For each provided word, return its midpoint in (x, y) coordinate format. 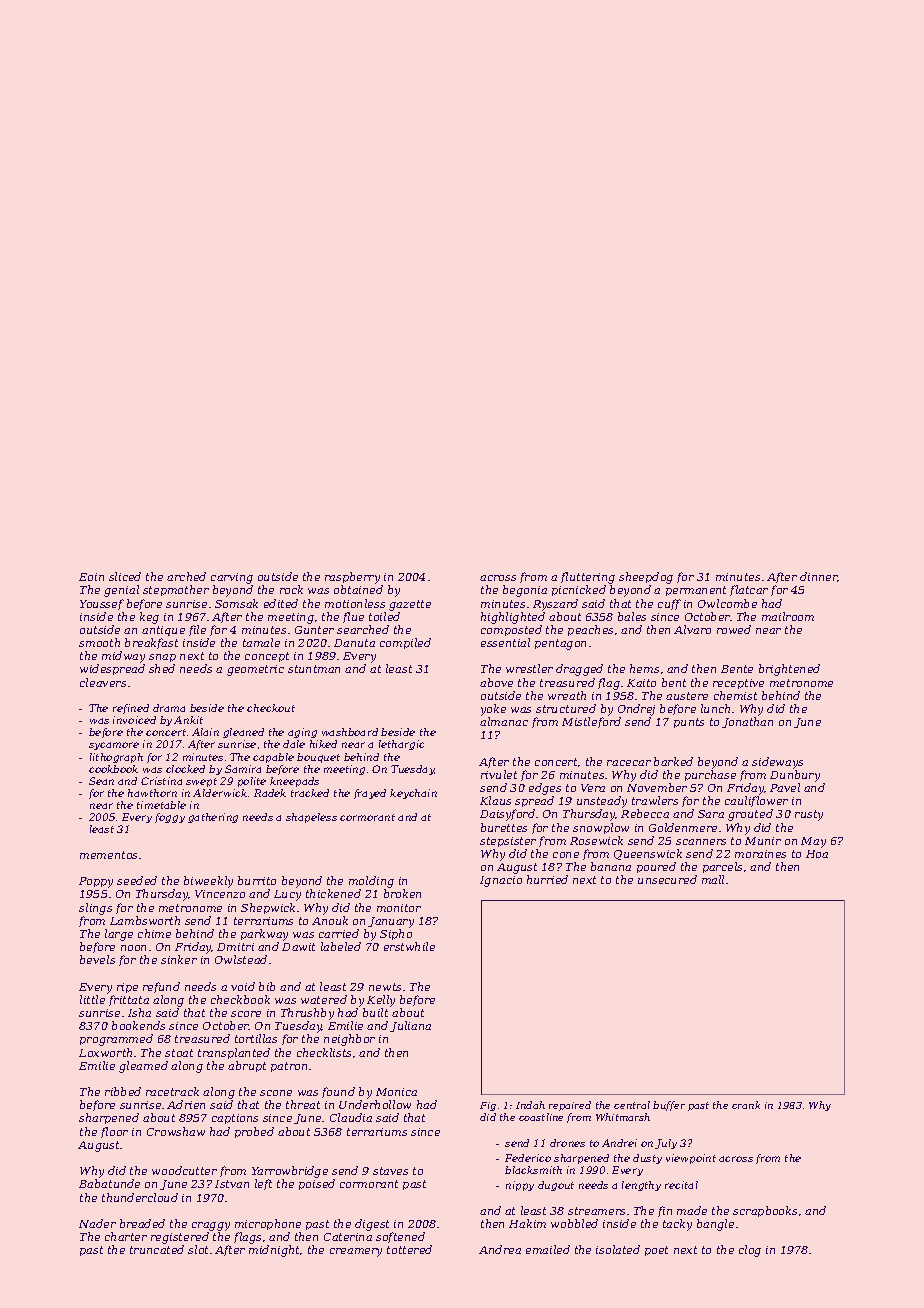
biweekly (208, 882)
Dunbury (795, 776)
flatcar (749, 590)
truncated (157, 1249)
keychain (413, 794)
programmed (116, 1040)
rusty (809, 815)
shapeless (311, 818)
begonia (525, 591)
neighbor (349, 1040)
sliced (125, 576)
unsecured (667, 879)
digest (372, 1225)
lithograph (116, 758)
